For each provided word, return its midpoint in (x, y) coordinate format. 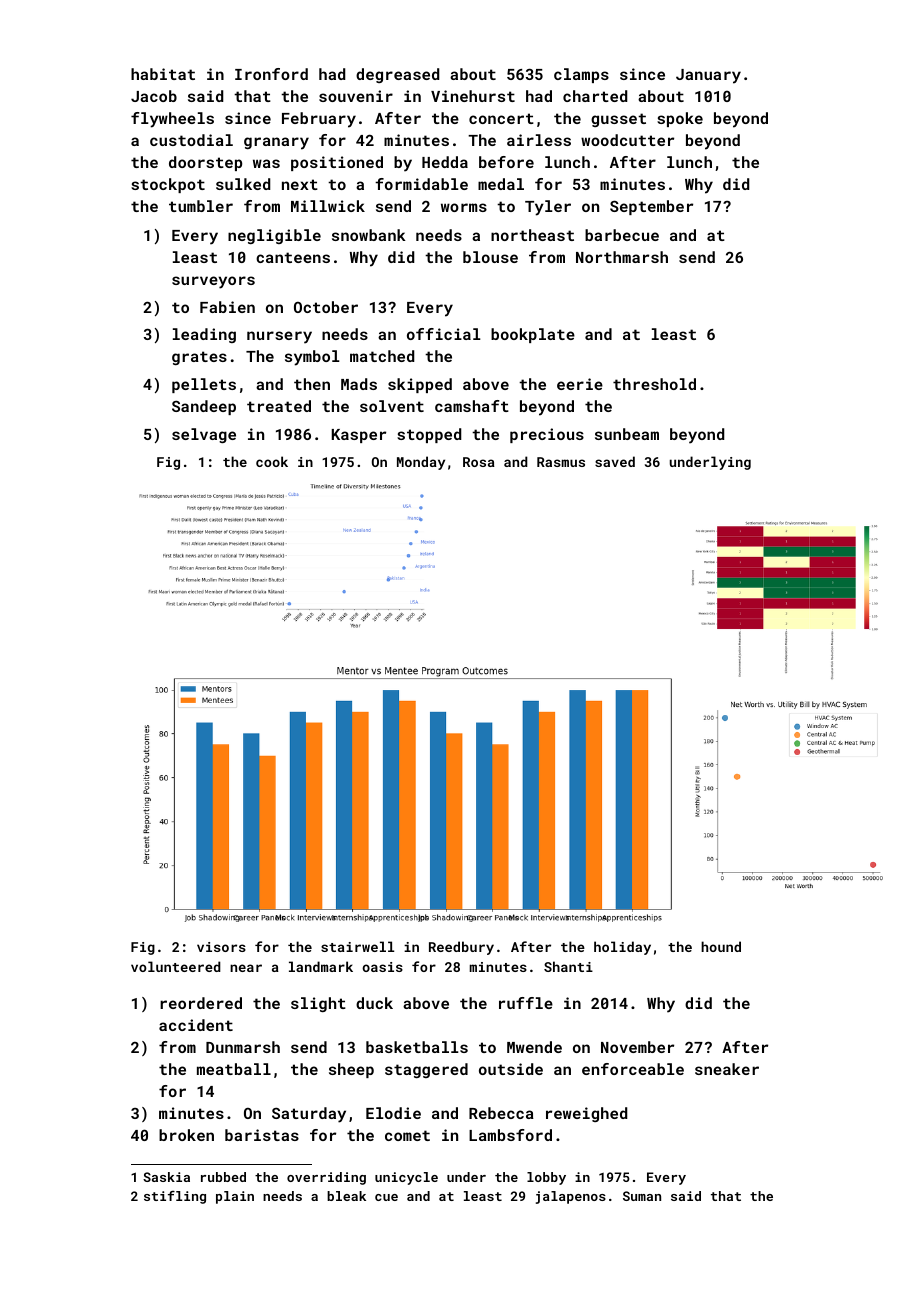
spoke (680, 119)
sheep (351, 1070)
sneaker (727, 1069)
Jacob (154, 96)
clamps (581, 75)
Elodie (393, 1113)
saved (615, 461)
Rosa (479, 462)
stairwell (357, 946)
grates (199, 358)
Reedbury (461, 948)
